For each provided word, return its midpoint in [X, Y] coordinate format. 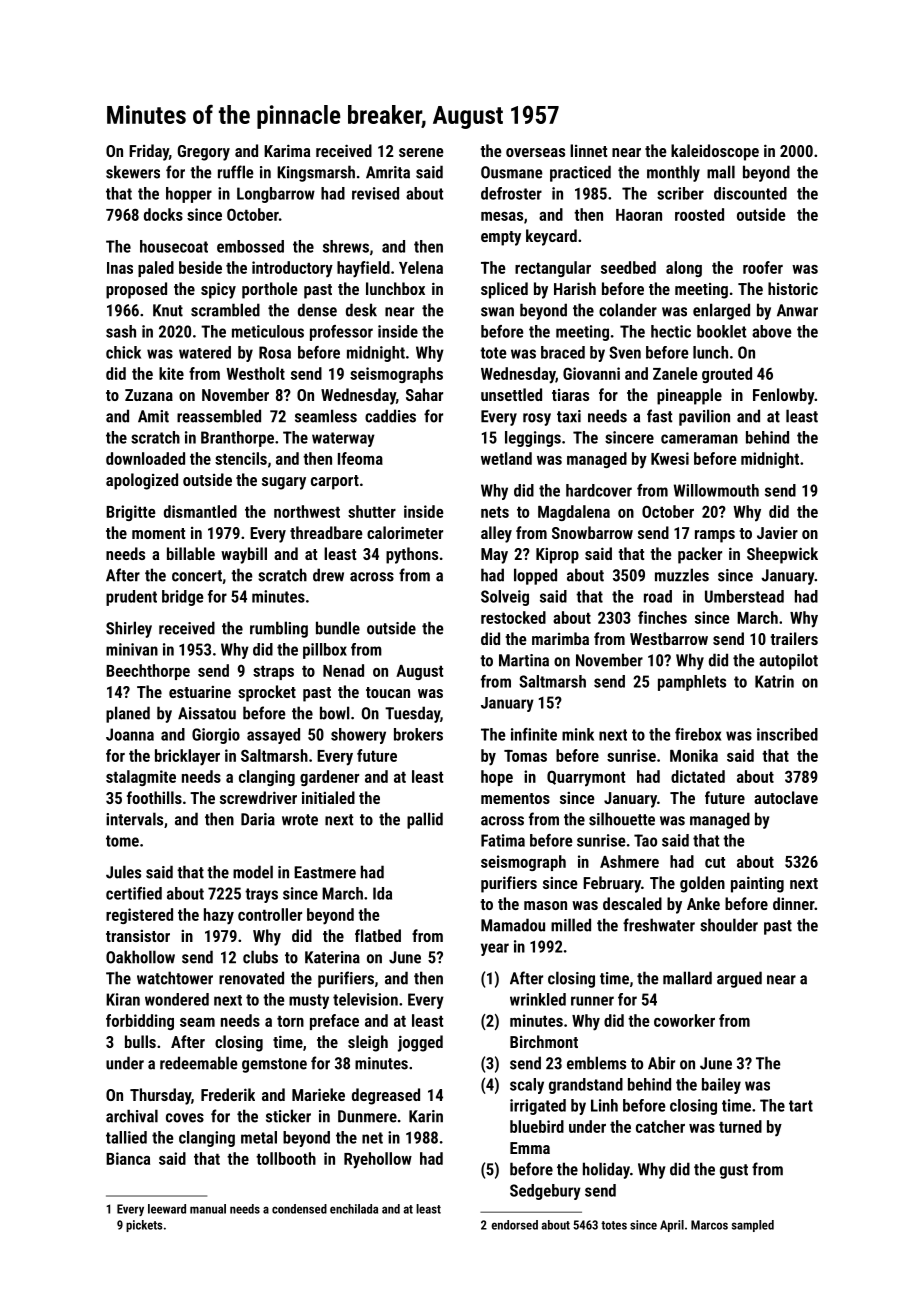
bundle [338, 628]
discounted [750, 193]
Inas [120, 268]
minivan [132, 649]
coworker [684, 1020]
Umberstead [744, 596]
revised [375, 193]
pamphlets [692, 683]
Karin [426, 1116]
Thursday [160, 1096]
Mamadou [513, 925]
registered [139, 916]
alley [496, 534]
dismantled [200, 511]
